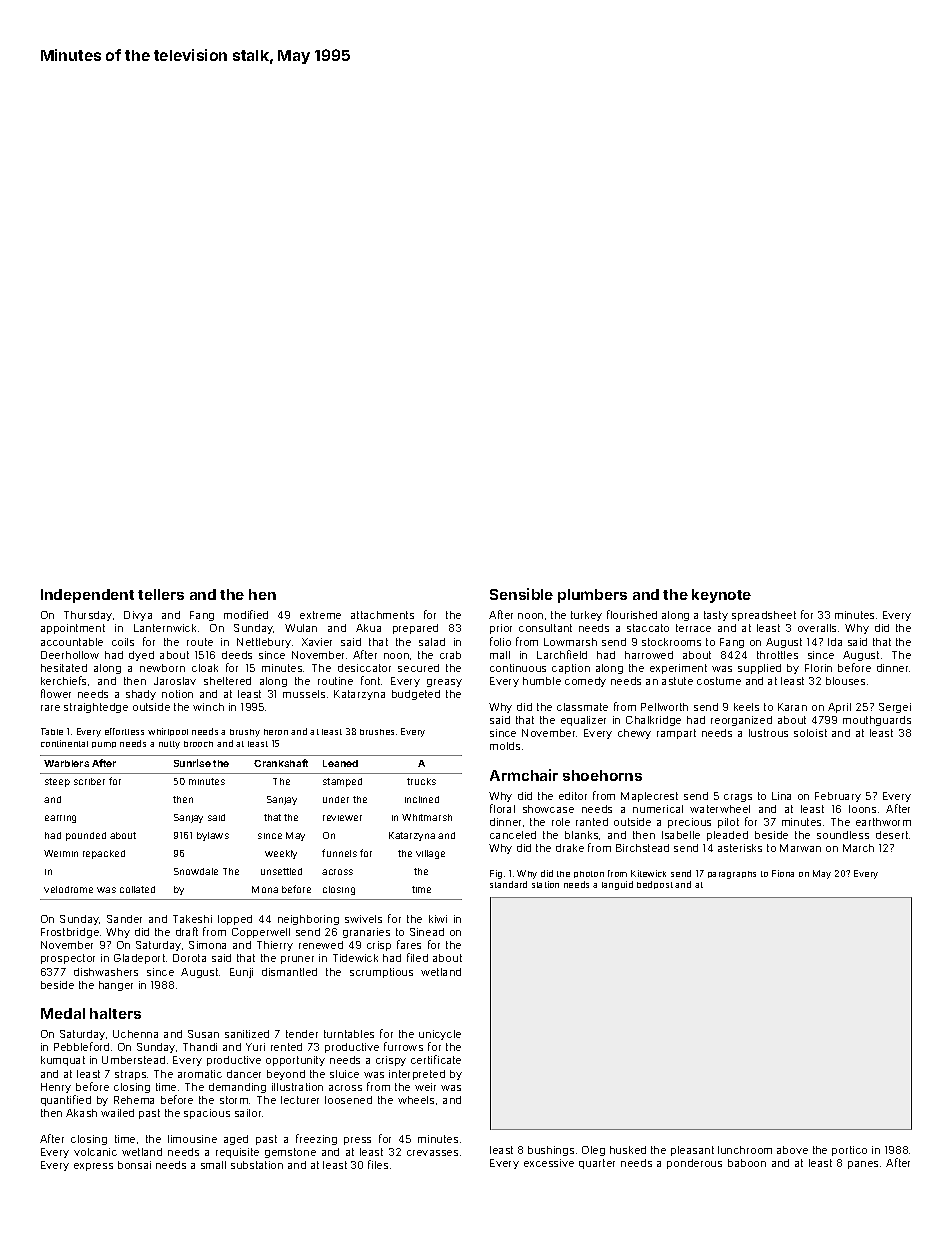  Describe the element at coordinates (141, 695) in the page. I see `shady` at that location.
